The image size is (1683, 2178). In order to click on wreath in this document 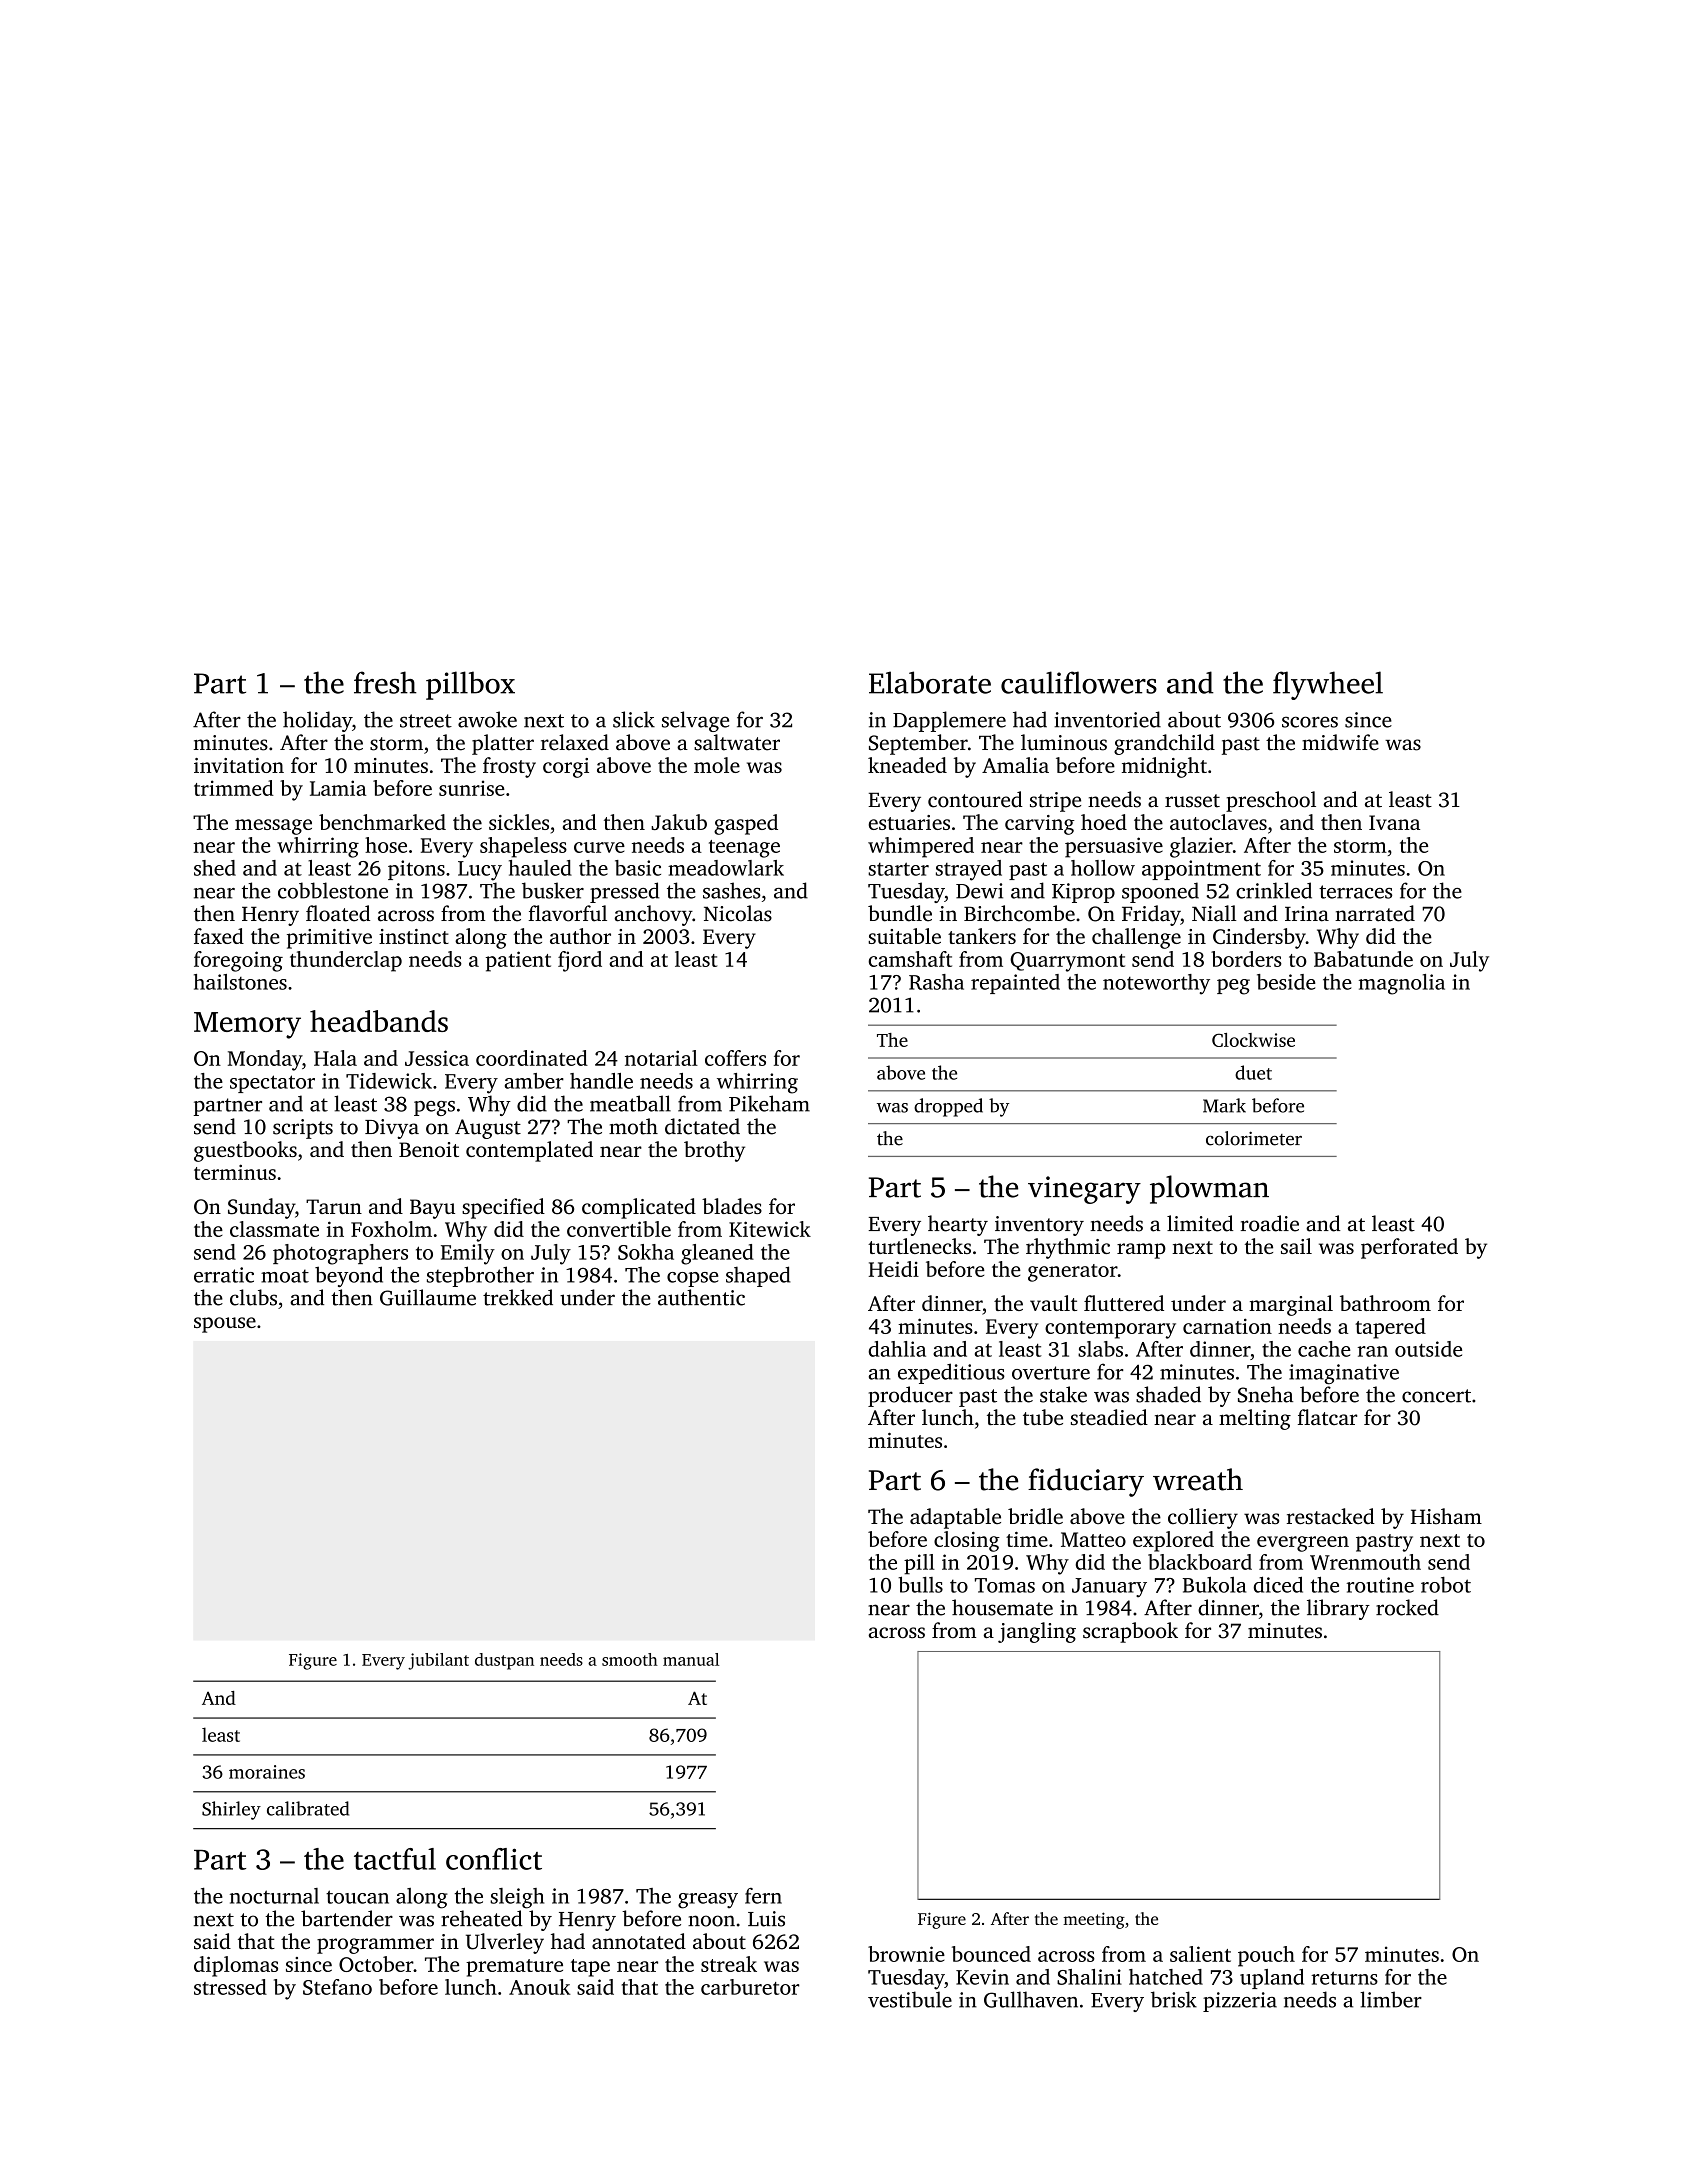, I will do `click(1198, 1479)`.
